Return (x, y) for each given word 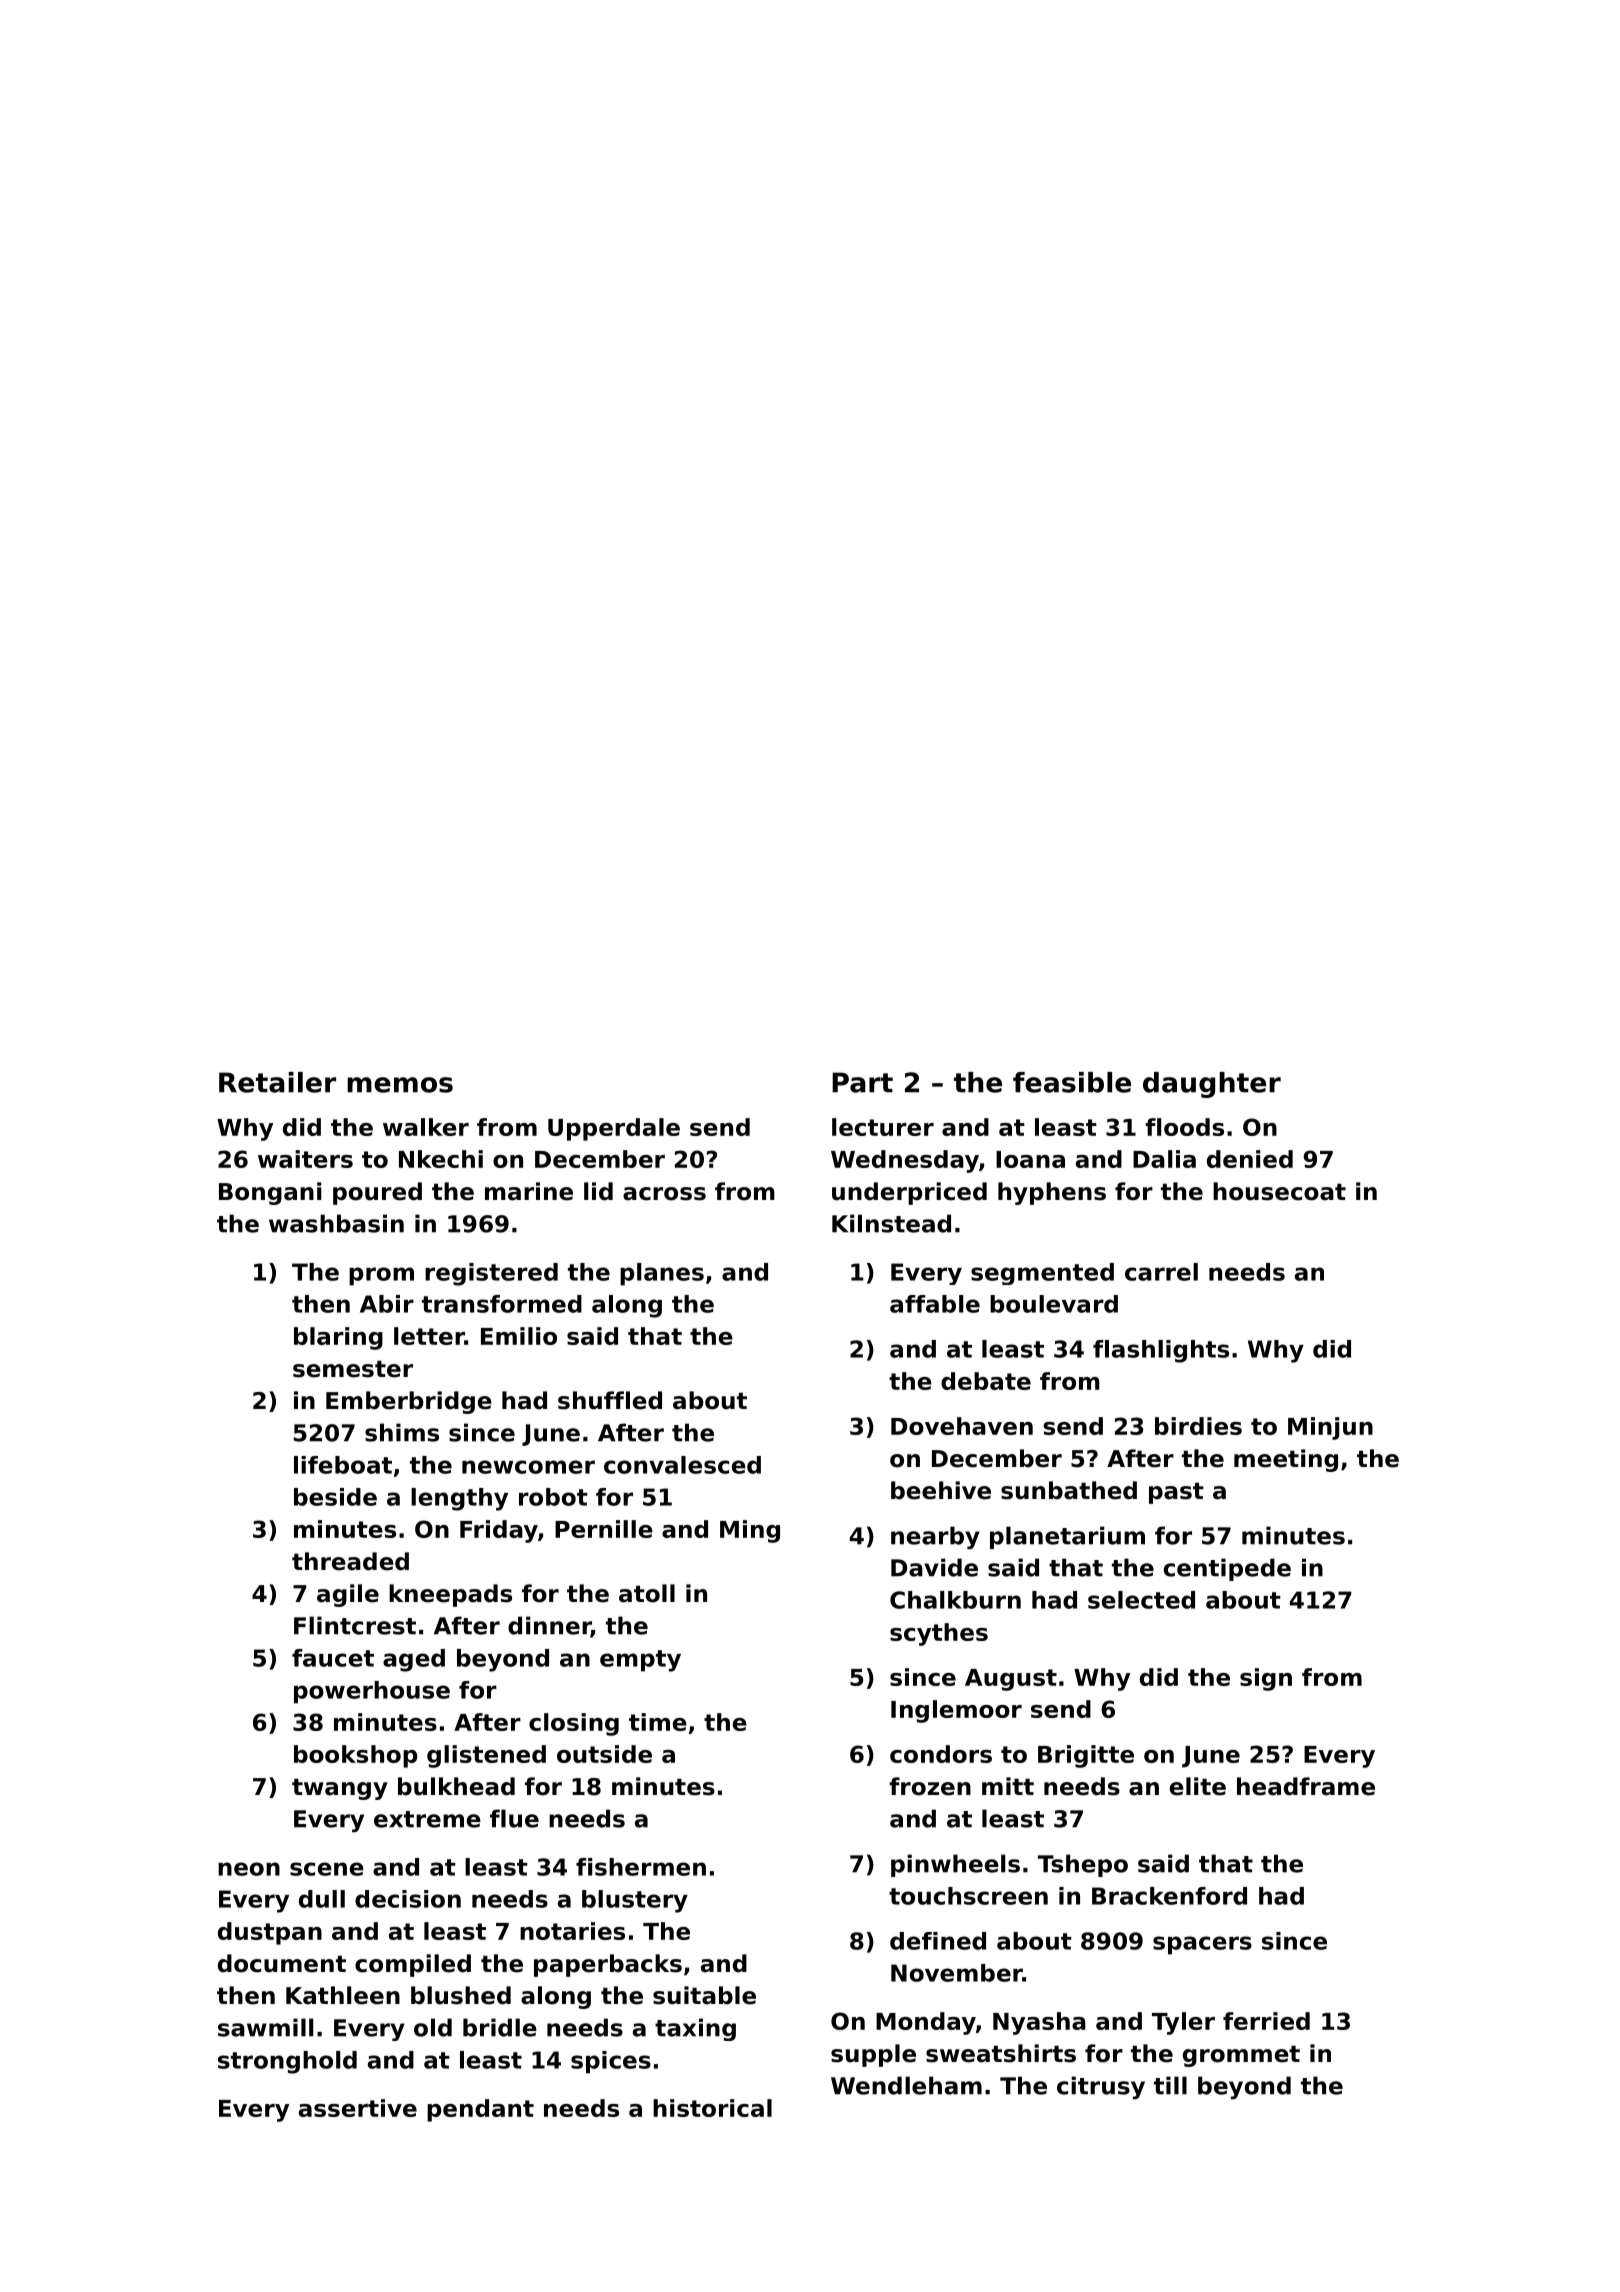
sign (1266, 1679)
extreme (427, 1819)
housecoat (1279, 1191)
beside (335, 1497)
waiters (305, 1159)
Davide (934, 1567)
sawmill (265, 2027)
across (664, 1194)
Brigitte (1086, 1756)
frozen (930, 1786)
